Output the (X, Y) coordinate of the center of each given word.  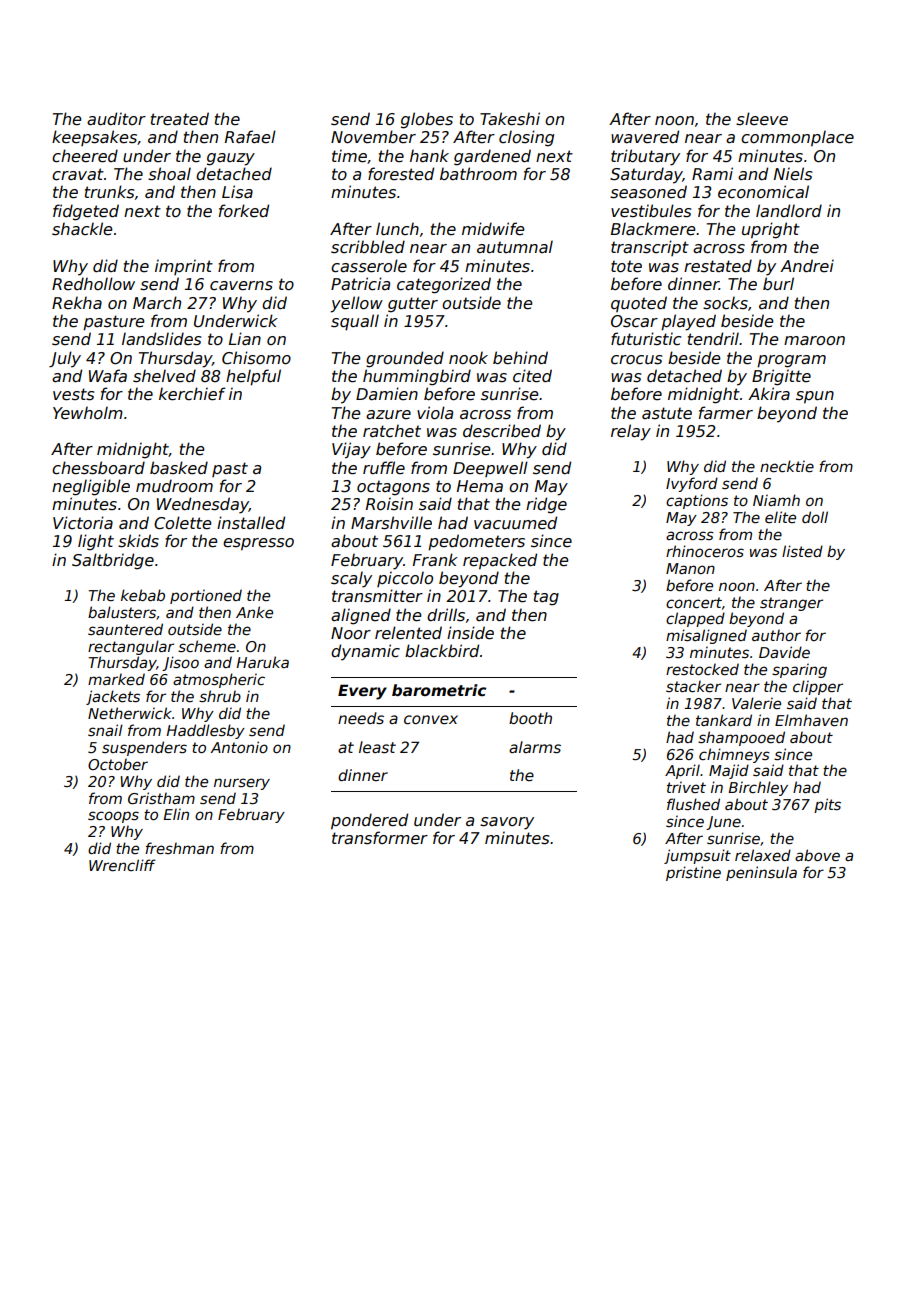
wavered (645, 137)
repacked (500, 561)
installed (251, 523)
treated (180, 119)
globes (427, 120)
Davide (784, 652)
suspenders (144, 748)
